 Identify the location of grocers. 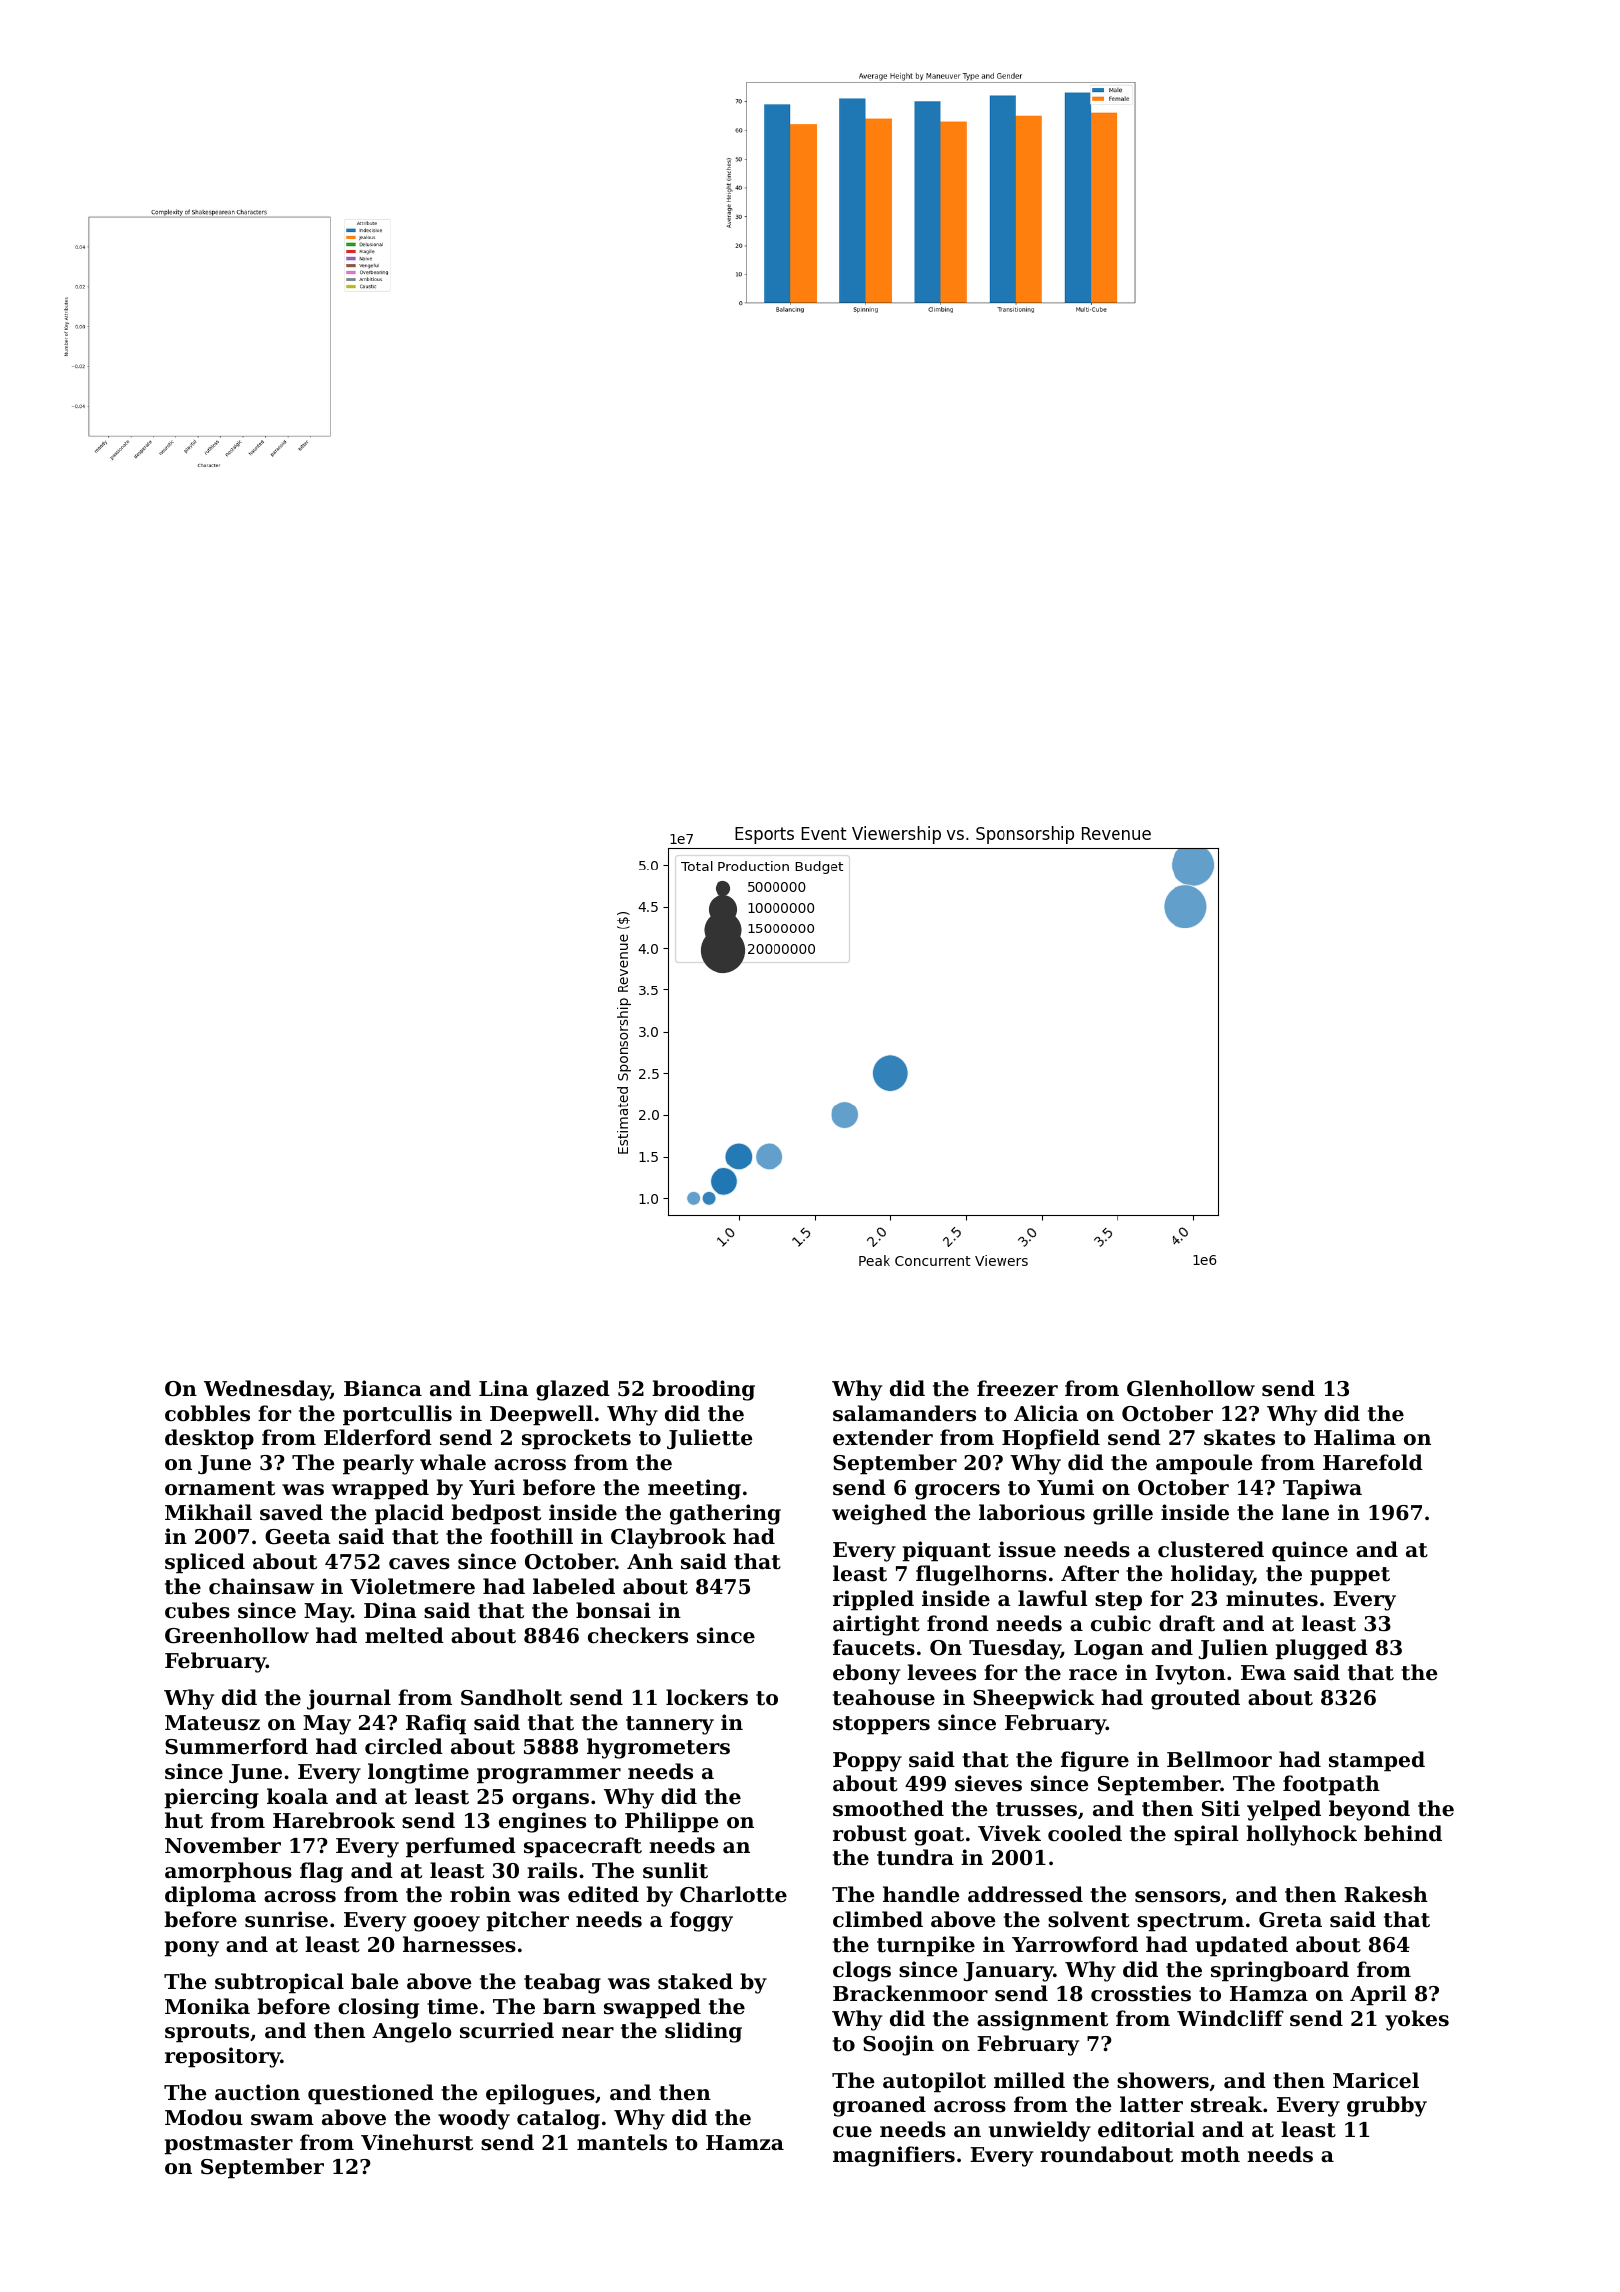
(957, 1492).
